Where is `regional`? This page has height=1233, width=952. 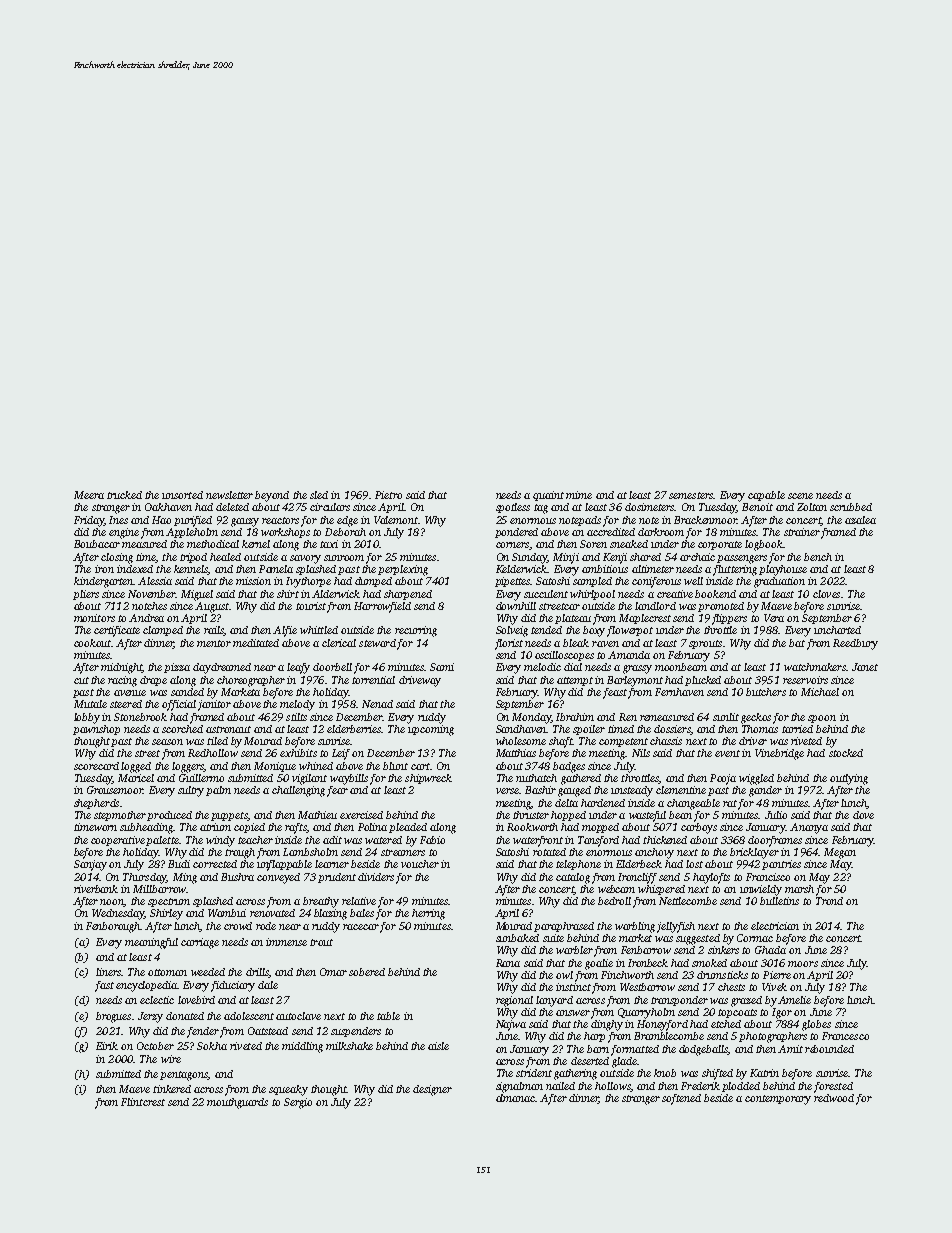 regional is located at coordinates (514, 1001).
